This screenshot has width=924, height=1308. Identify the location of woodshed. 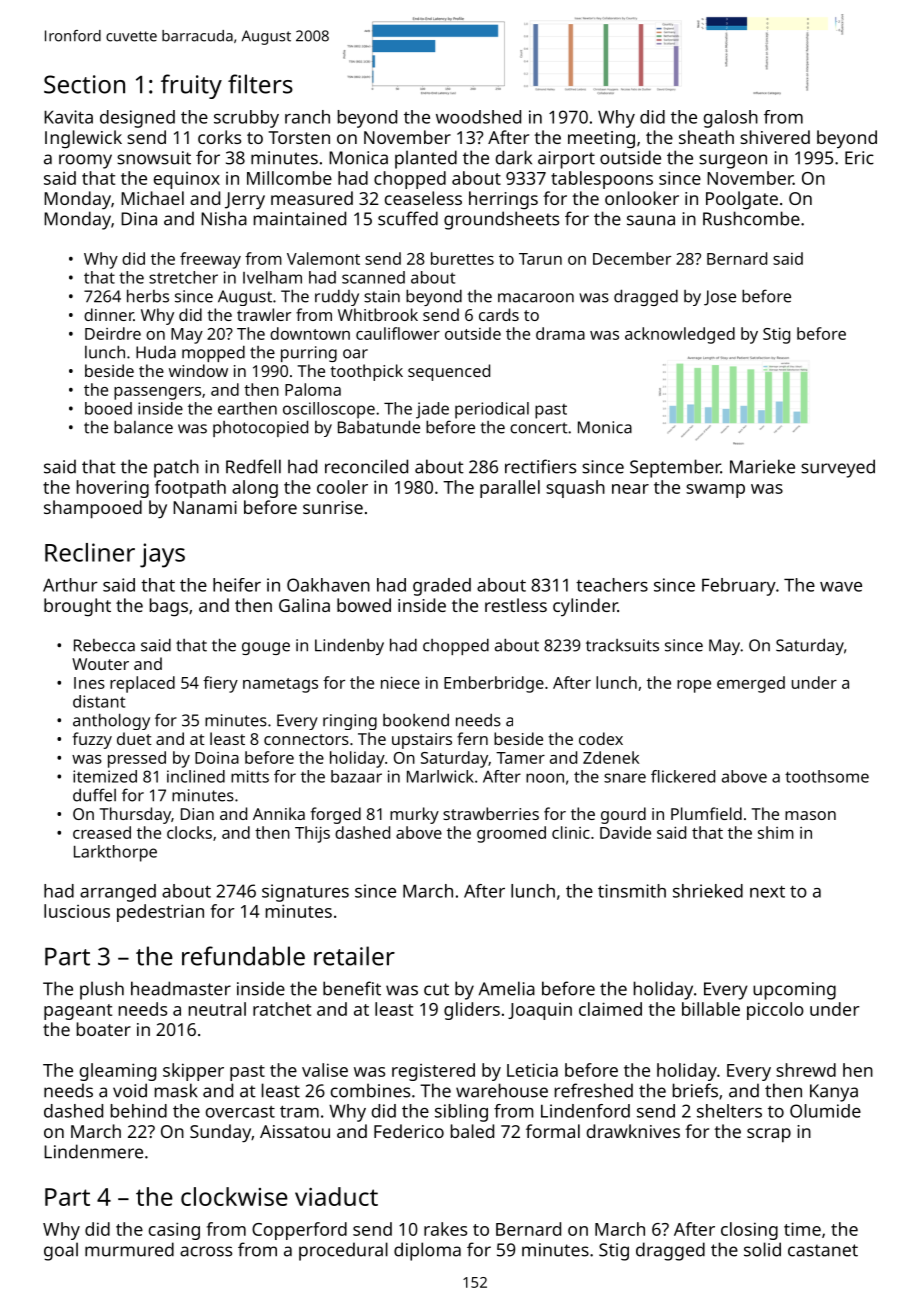
(478, 117).
